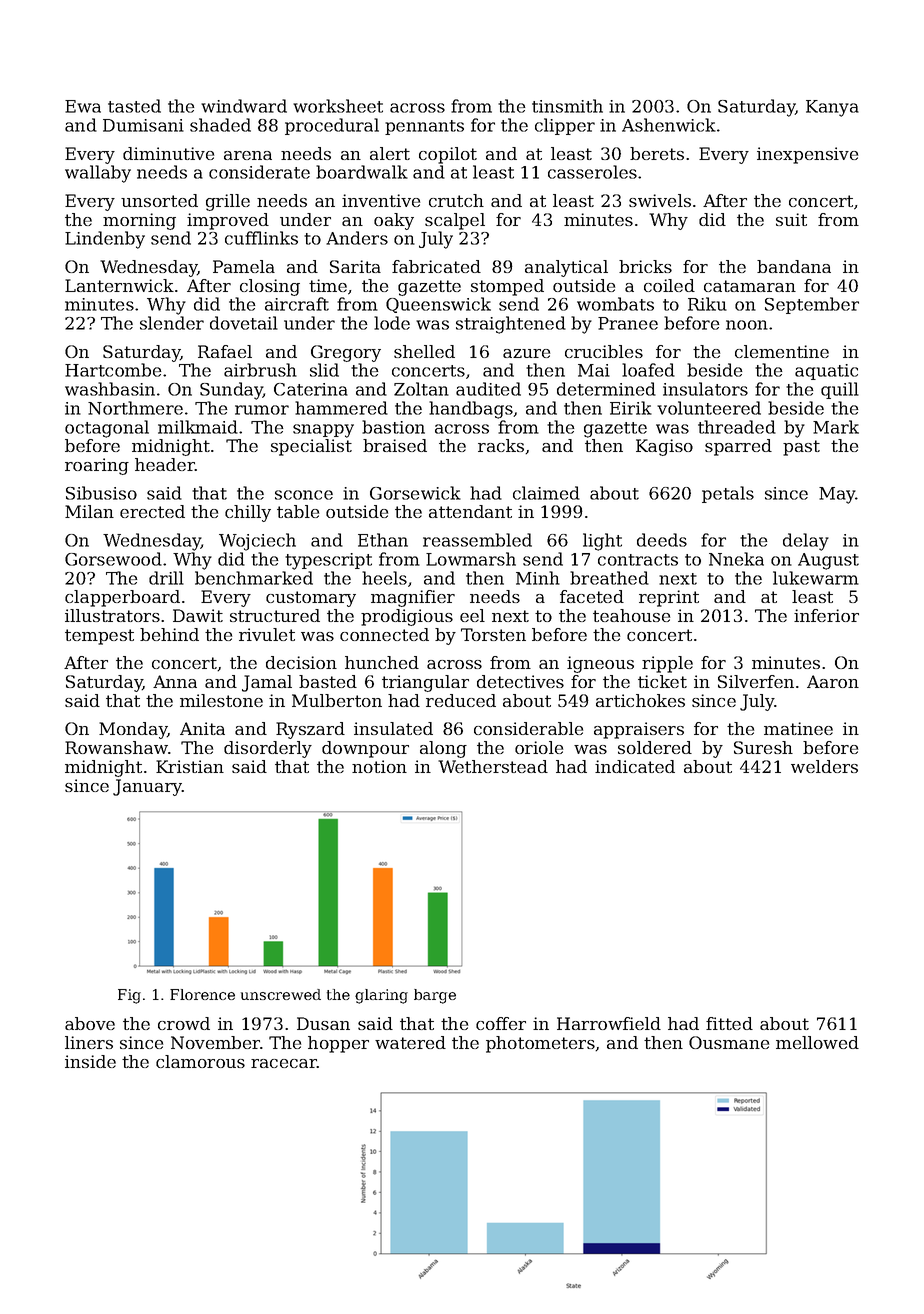  What do you see at coordinates (567, 106) in the screenshot?
I see `tinsmith` at bounding box center [567, 106].
